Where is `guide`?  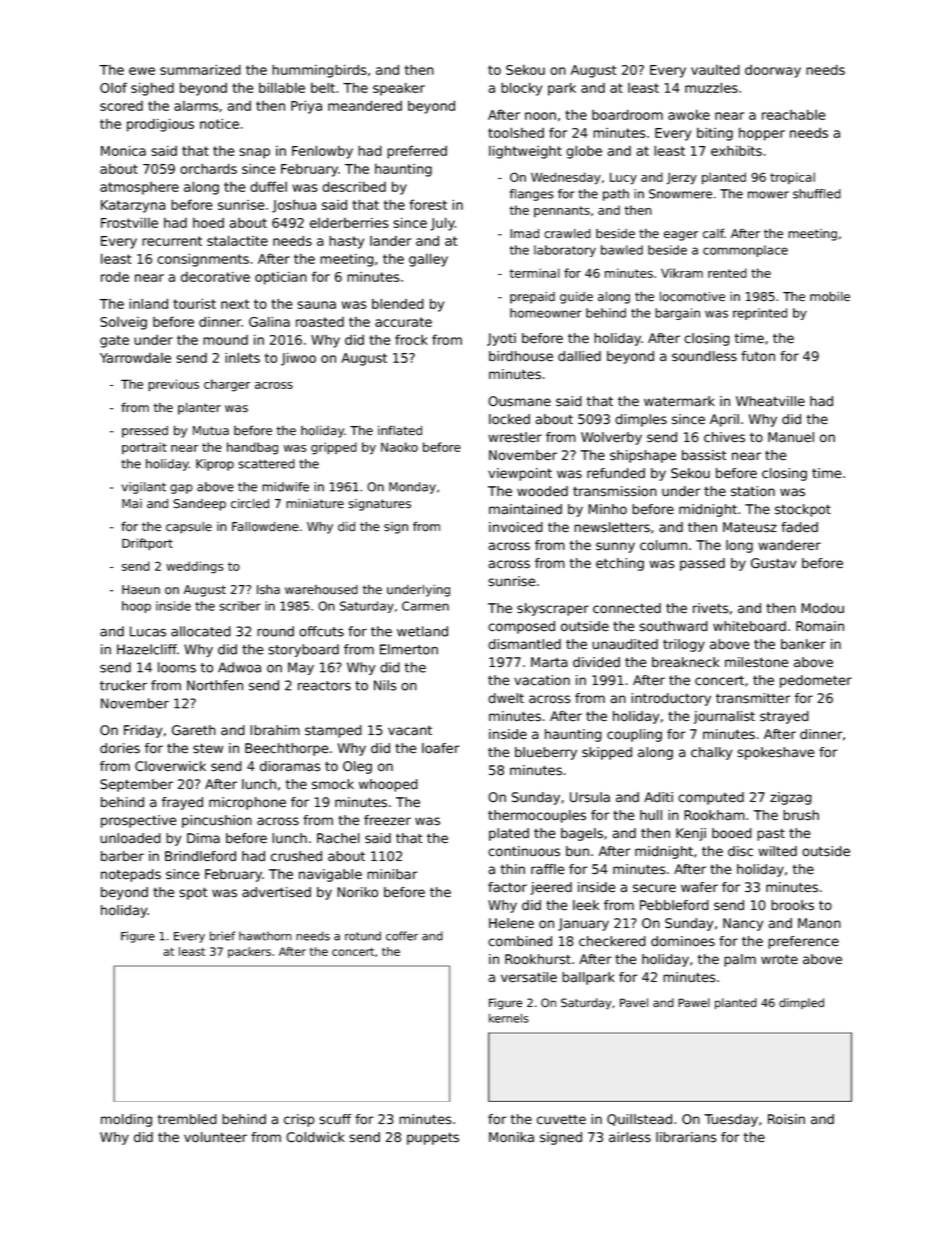
guide is located at coordinates (576, 298).
